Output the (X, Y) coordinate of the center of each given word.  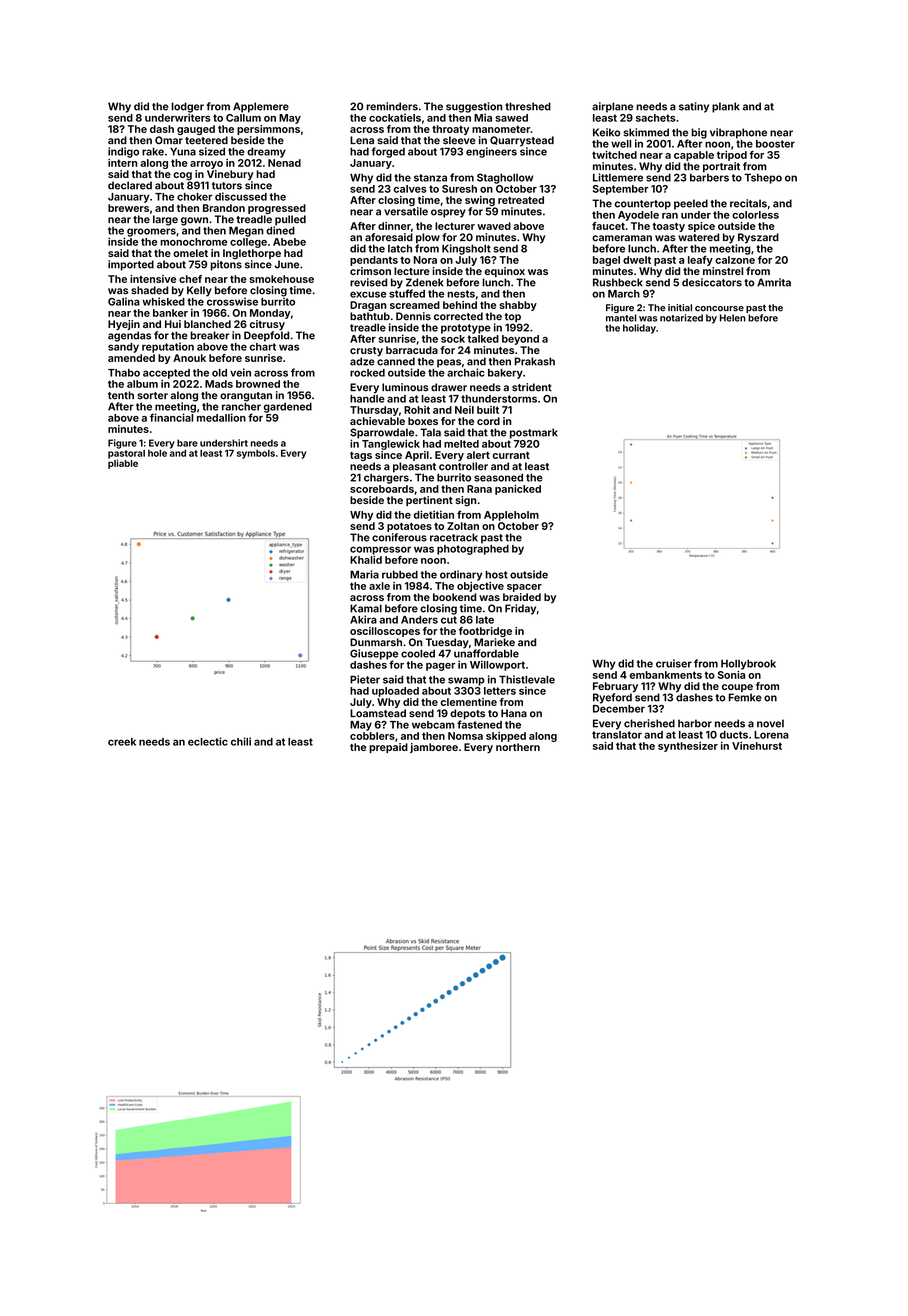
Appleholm (511, 516)
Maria (364, 574)
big (699, 133)
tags (361, 456)
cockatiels (395, 117)
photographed (473, 550)
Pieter (365, 679)
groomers (151, 232)
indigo (123, 152)
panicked (518, 490)
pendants (374, 261)
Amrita (774, 282)
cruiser (674, 663)
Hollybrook (748, 664)
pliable (123, 464)
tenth (121, 395)
